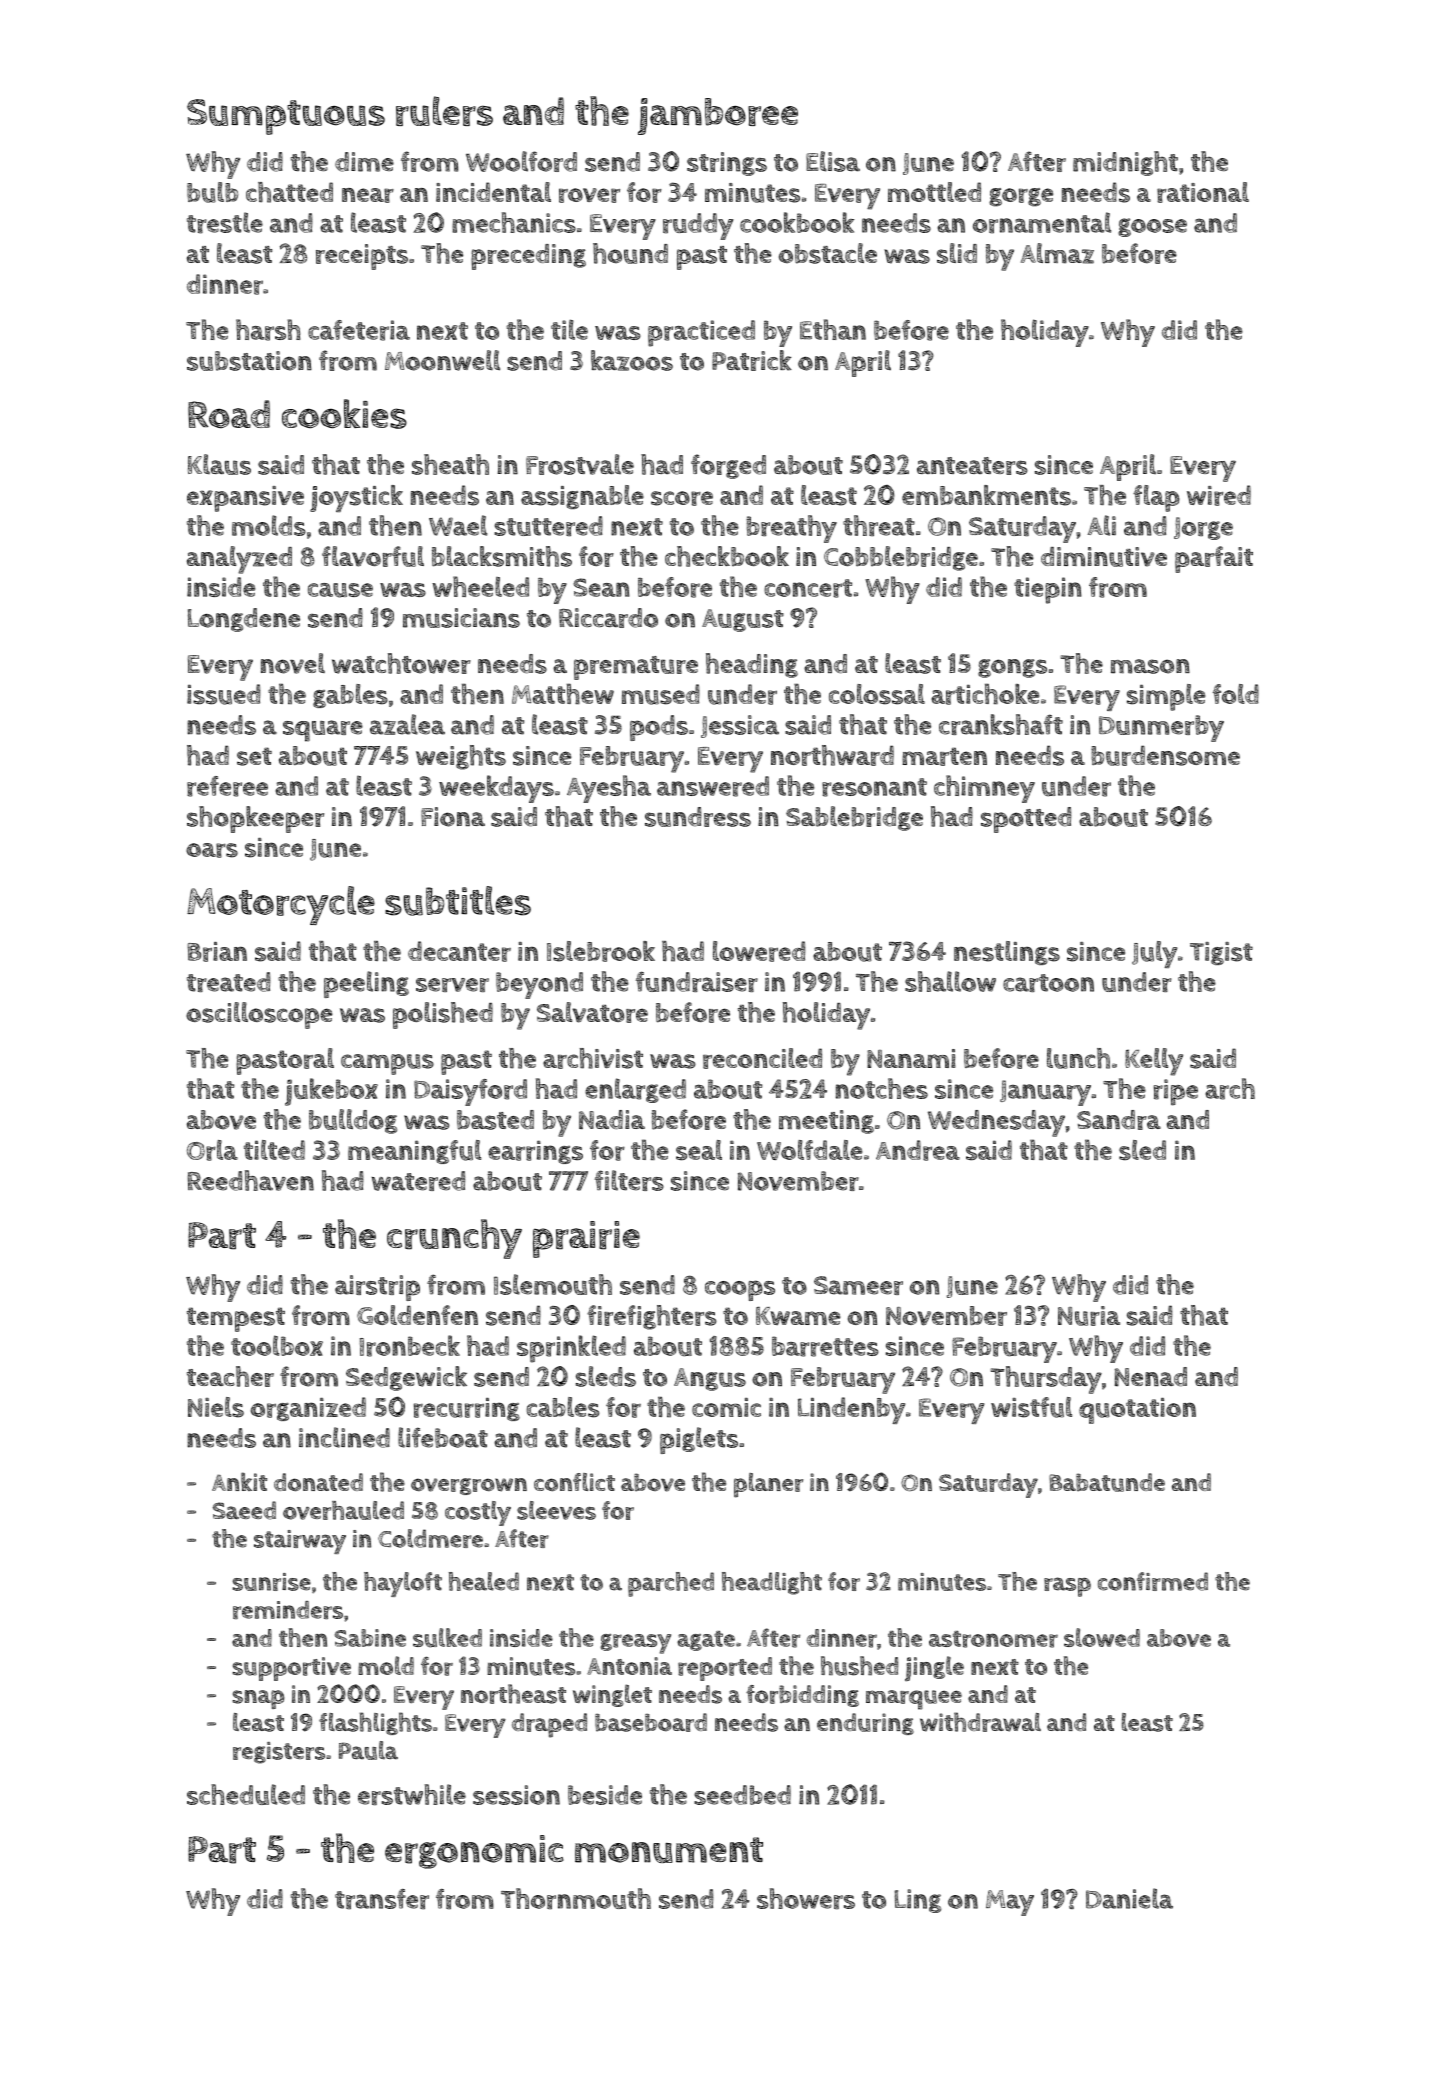 This image has height=2100, width=1450. What do you see at coordinates (1031, 1407) in the image?
I see `wistful` at bounding box center [1031, 1407].
